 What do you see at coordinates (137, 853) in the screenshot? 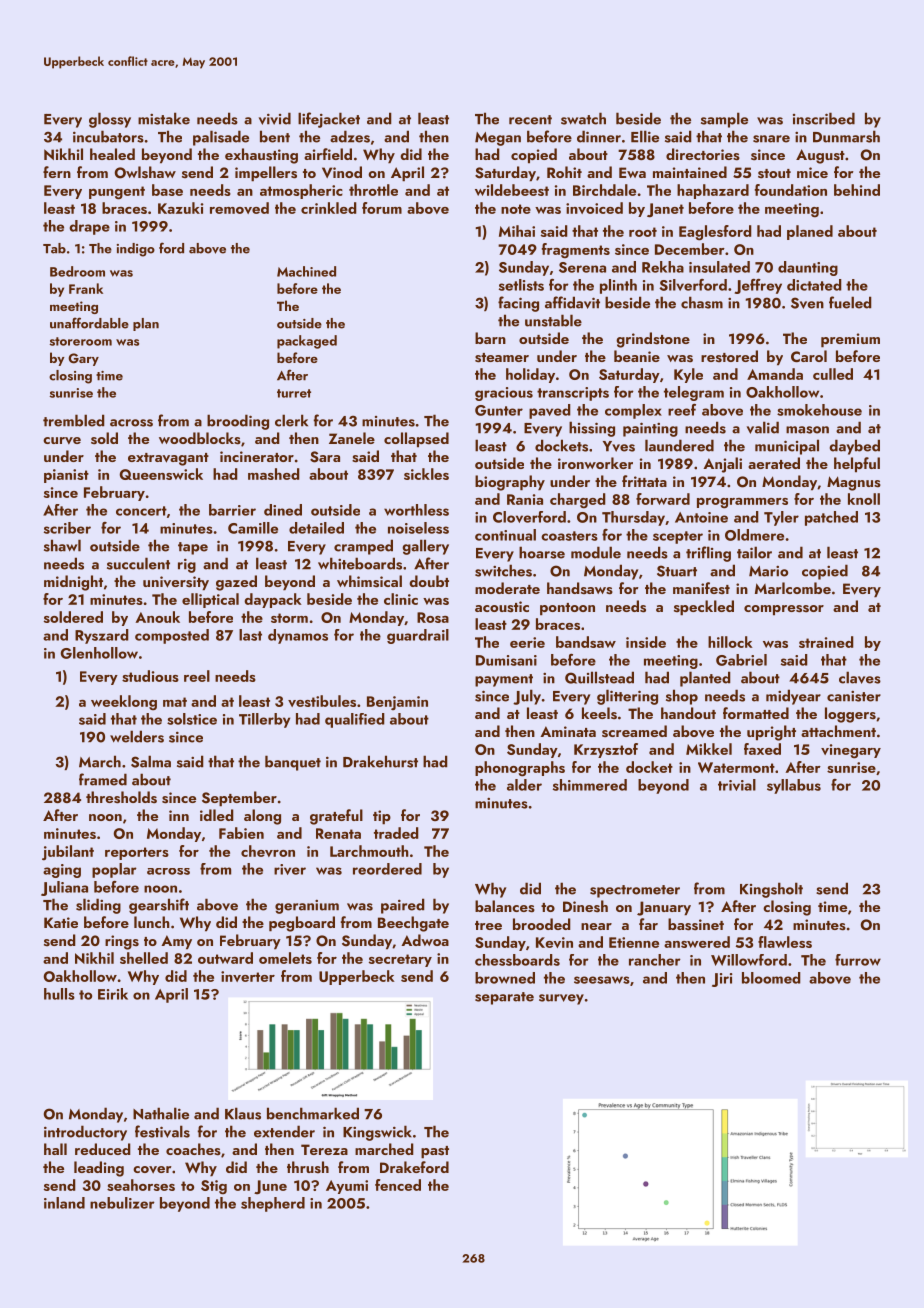
I see `reporters` at bounding box center [137, 853].
